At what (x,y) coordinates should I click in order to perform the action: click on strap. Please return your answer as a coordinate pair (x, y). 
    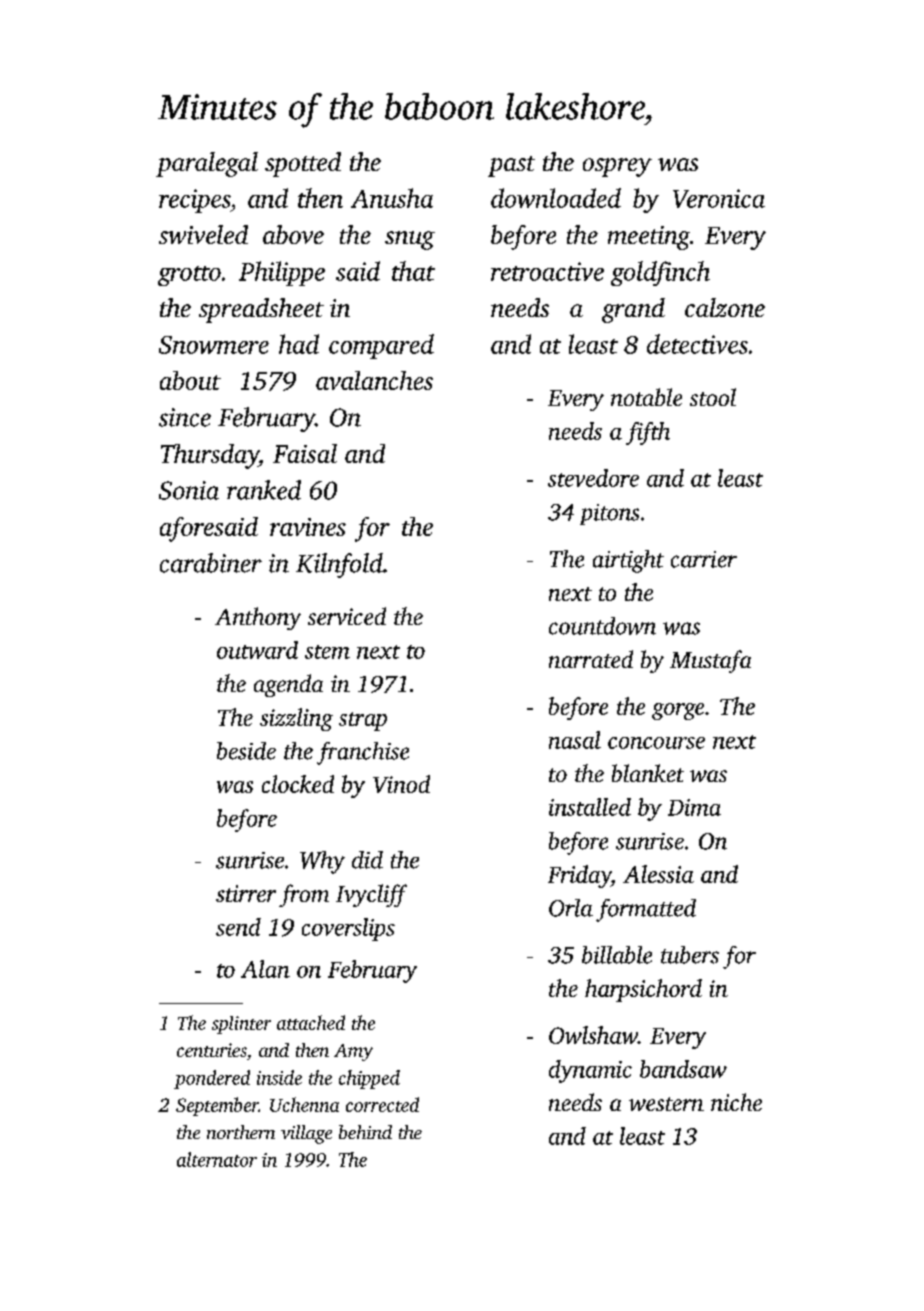
    Looking at the image, I should click on (363, 721).
